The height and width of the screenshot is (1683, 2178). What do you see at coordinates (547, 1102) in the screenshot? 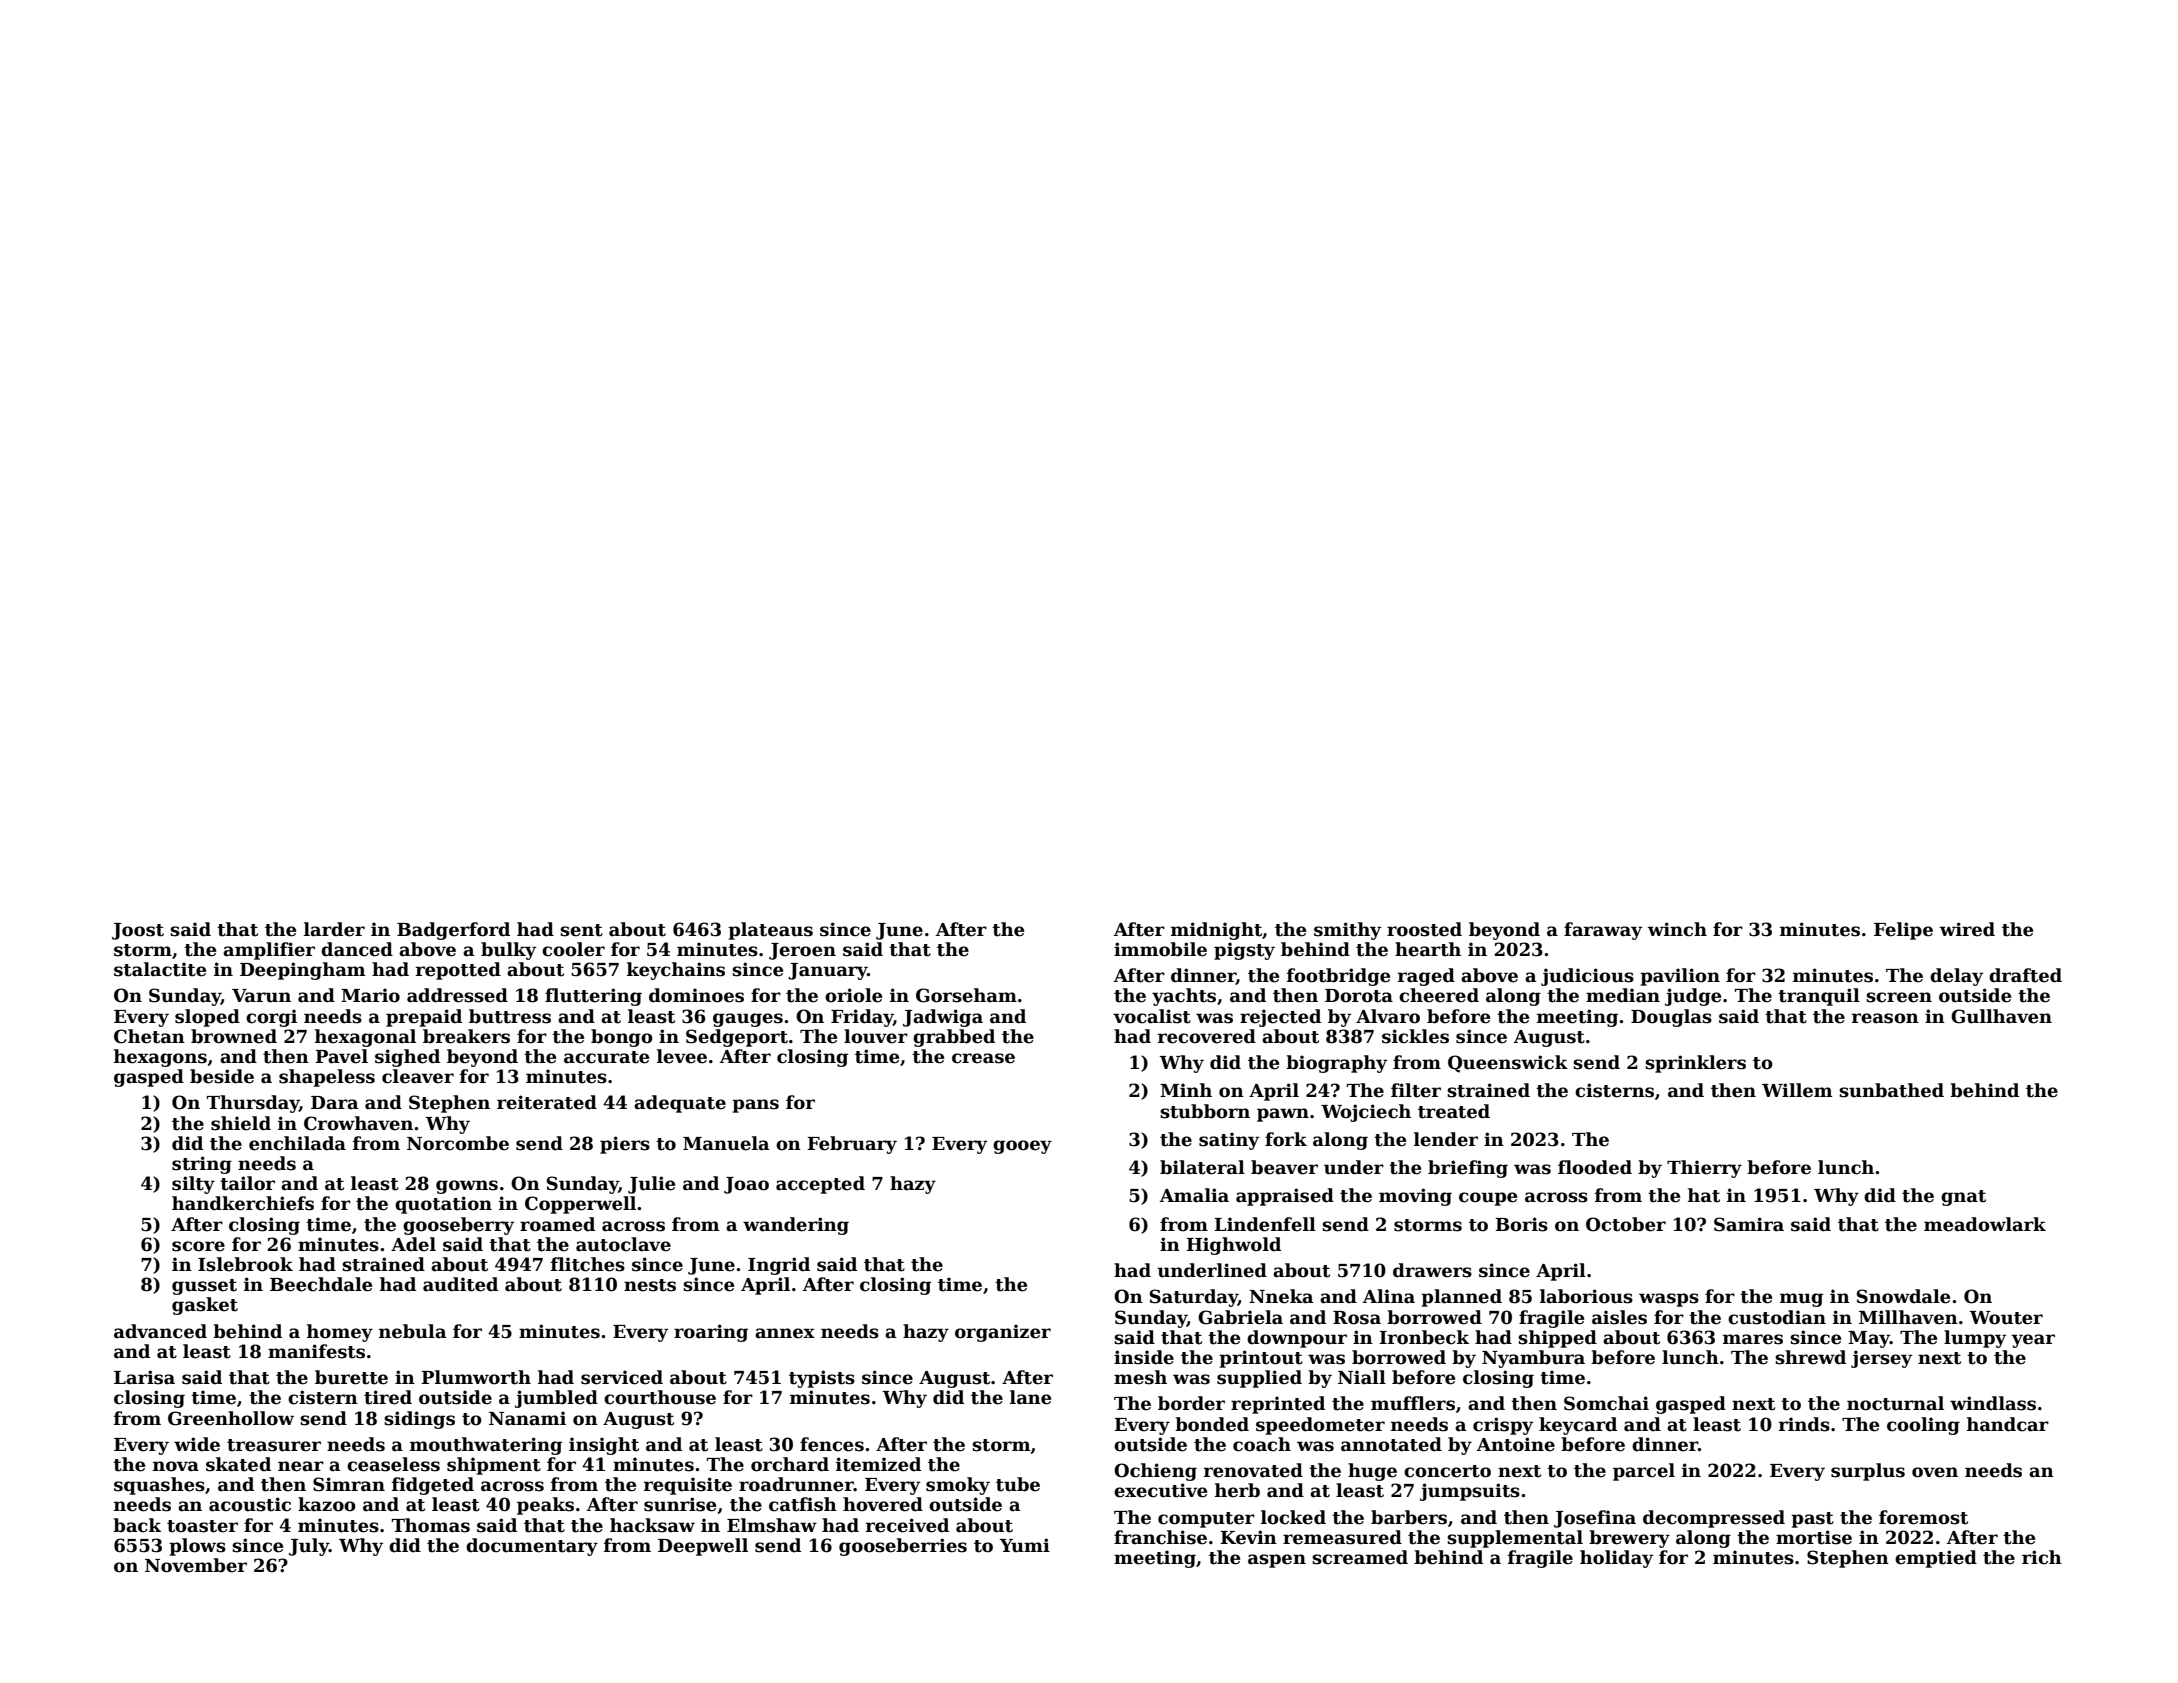
I see `reiterated` at bounding box center [547, 1102].
